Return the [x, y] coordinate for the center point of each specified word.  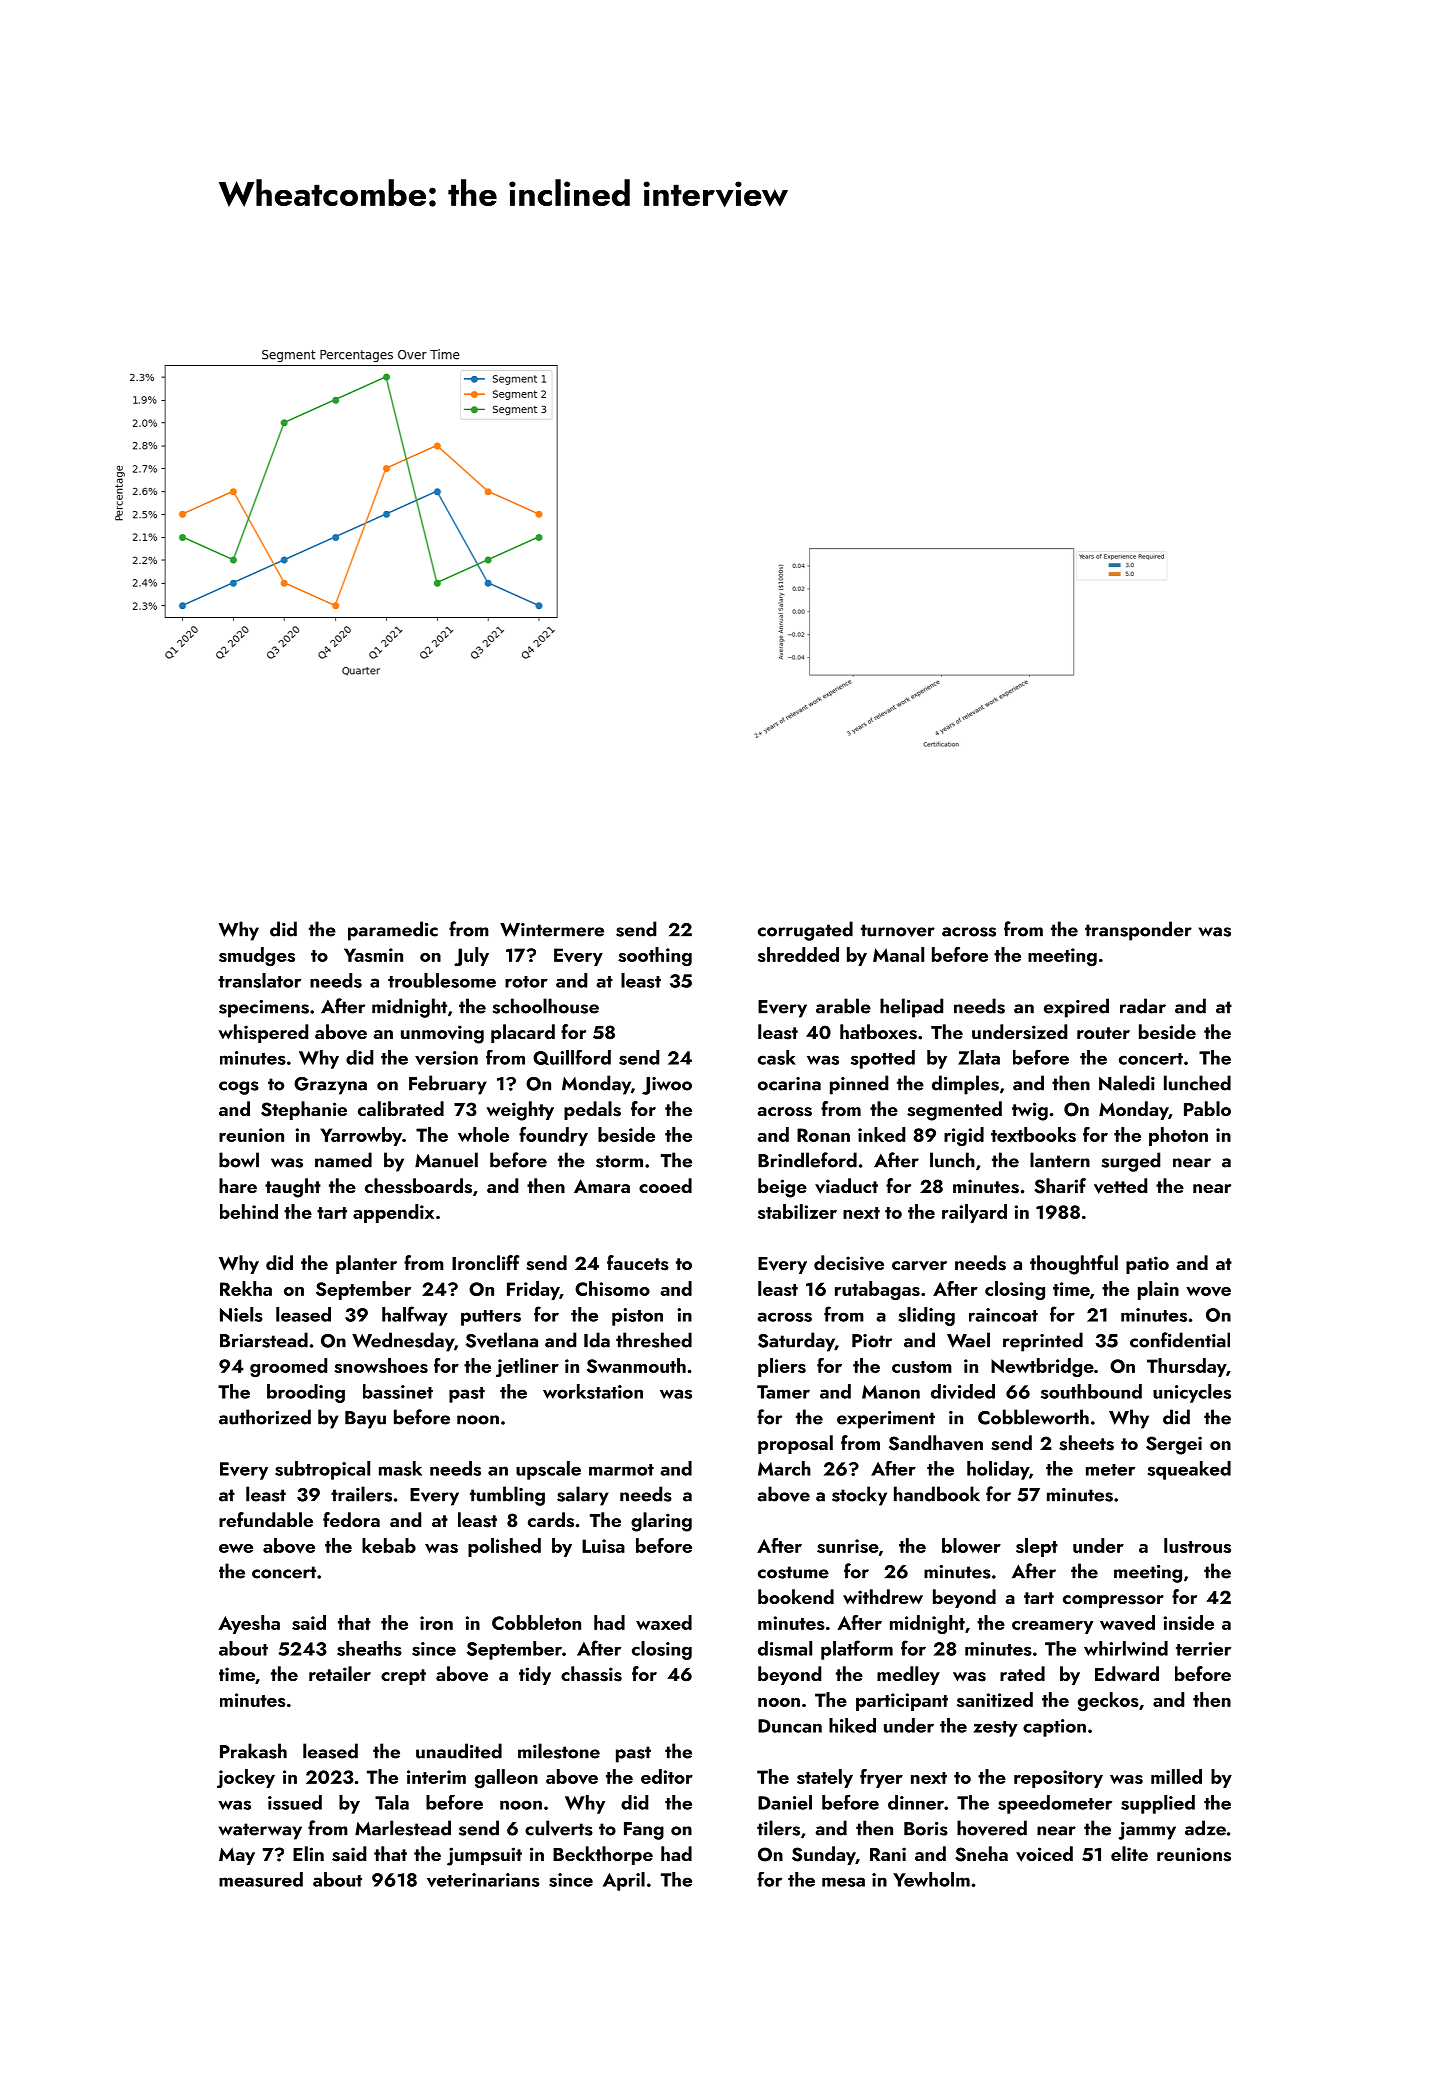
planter [366, 1264]
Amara [602, 1186]
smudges [257, 956]
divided [963, 1391]
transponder [1138, 931]
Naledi [1127, 1083]
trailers [361, 1494]
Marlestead [403, 1828]
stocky [859, 1496]
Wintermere [552, 930]
